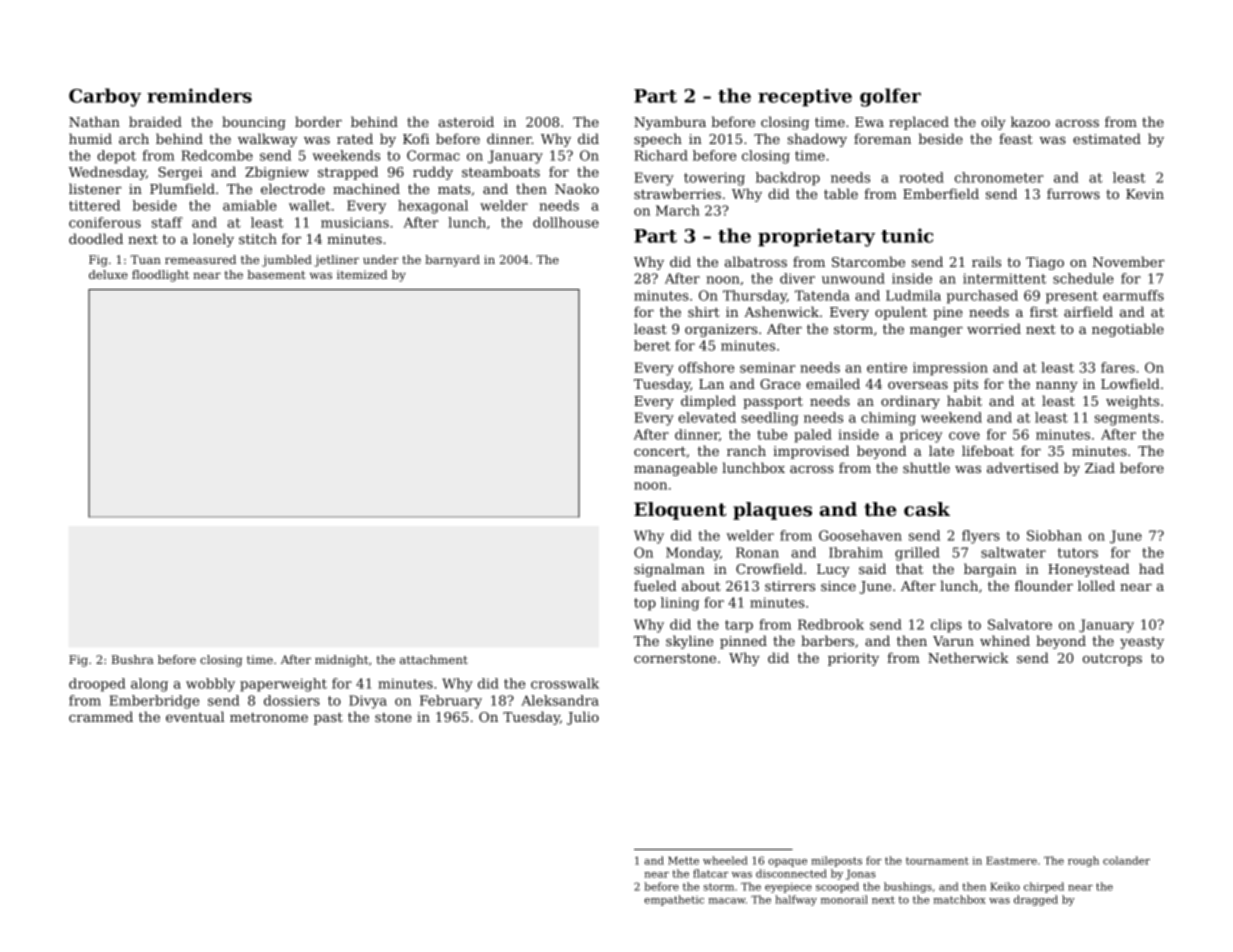  What do you see at coordinates (133, 659) in the screenshot?
I see `Bushra` at bounding box center [133, 659].
